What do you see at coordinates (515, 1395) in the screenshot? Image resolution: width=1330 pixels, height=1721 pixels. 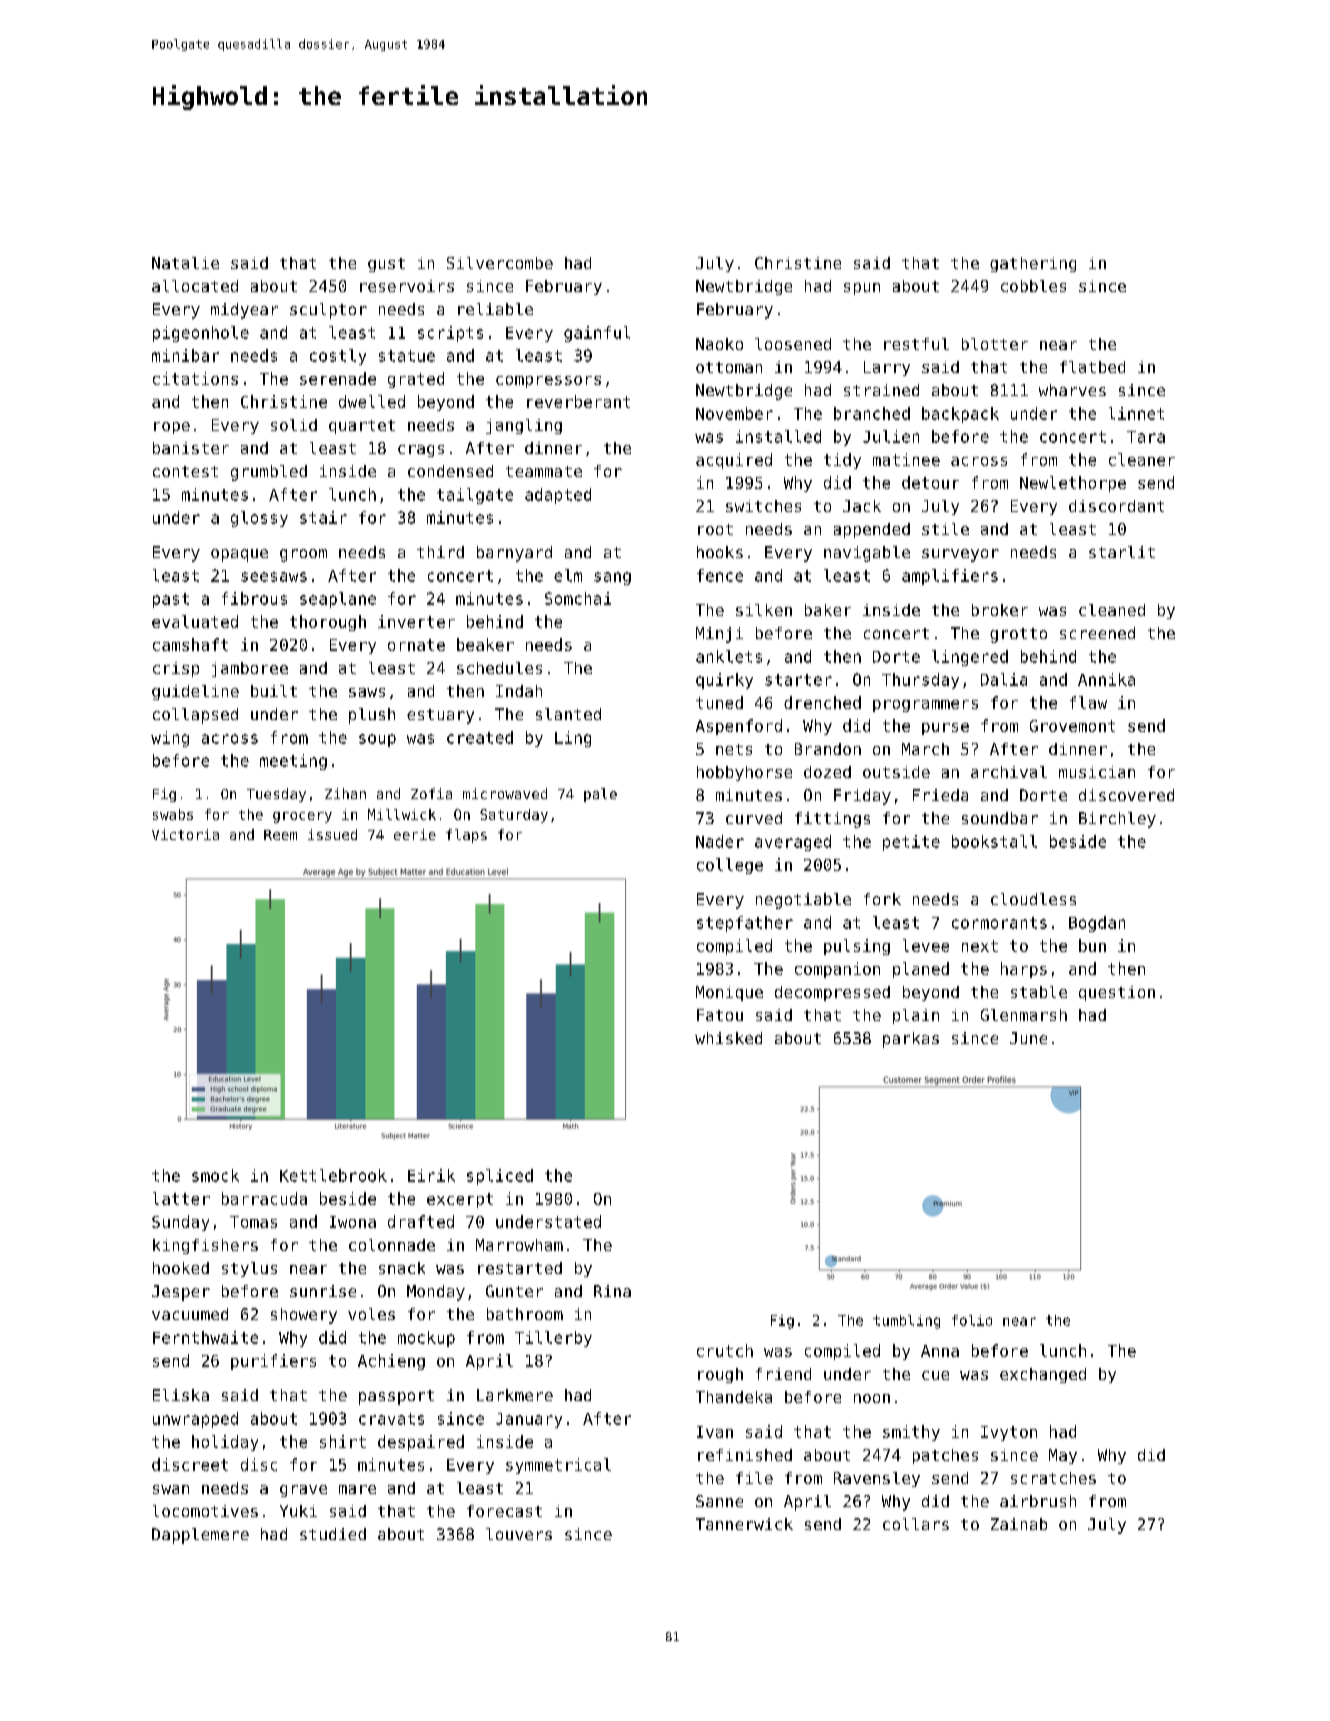 I see `Larkmere` at bounding box center [515, 1395].
